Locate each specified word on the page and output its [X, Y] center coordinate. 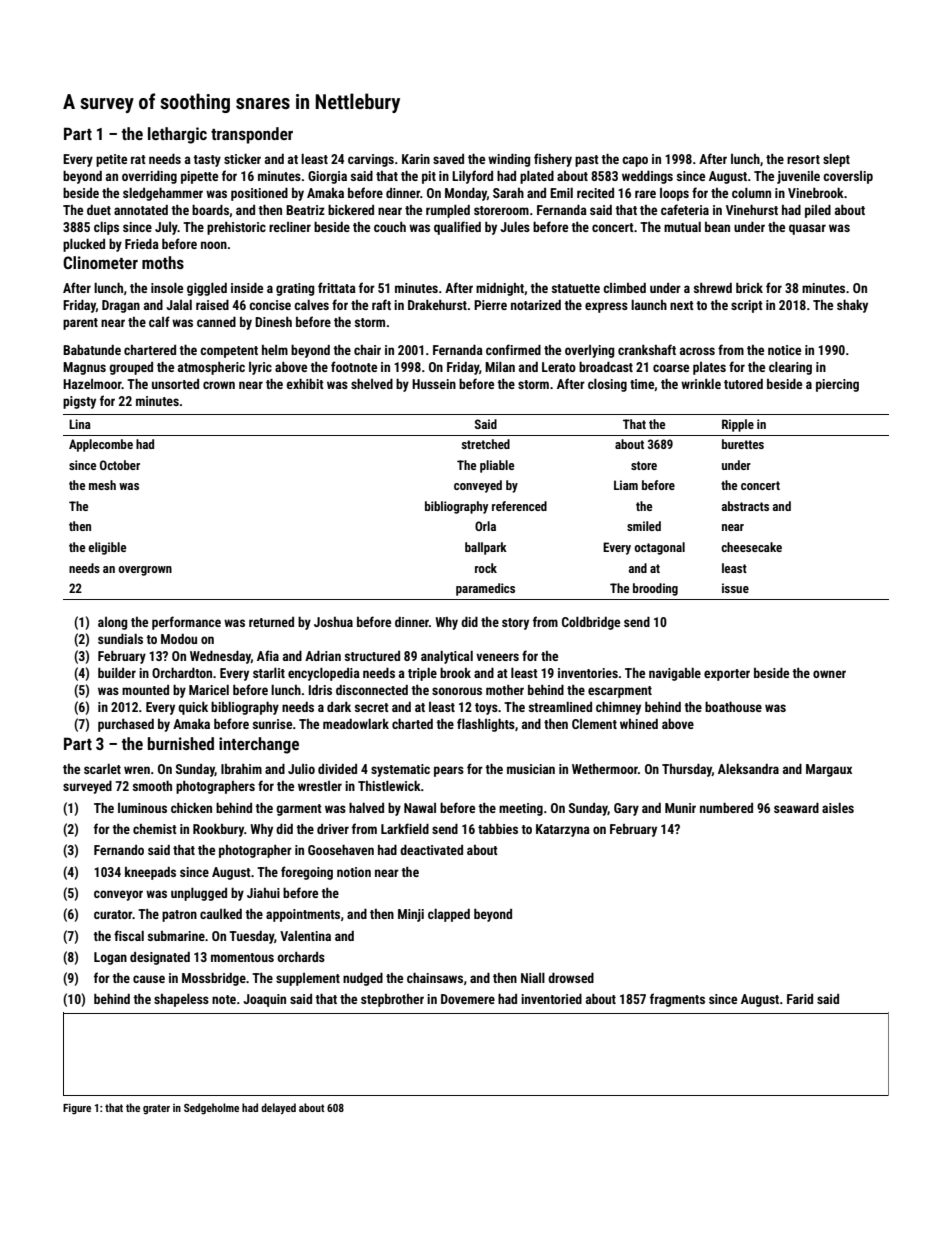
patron [179, 916]
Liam [626, 485]
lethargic [177, 135]
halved [366, 808]
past [587, 161]
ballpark [486, 548]
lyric [260, 368]
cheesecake [751, 547]
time [642, 384]
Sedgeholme [211, 1109]
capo [635, 161]
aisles [838, 808]
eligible [107, 548]
